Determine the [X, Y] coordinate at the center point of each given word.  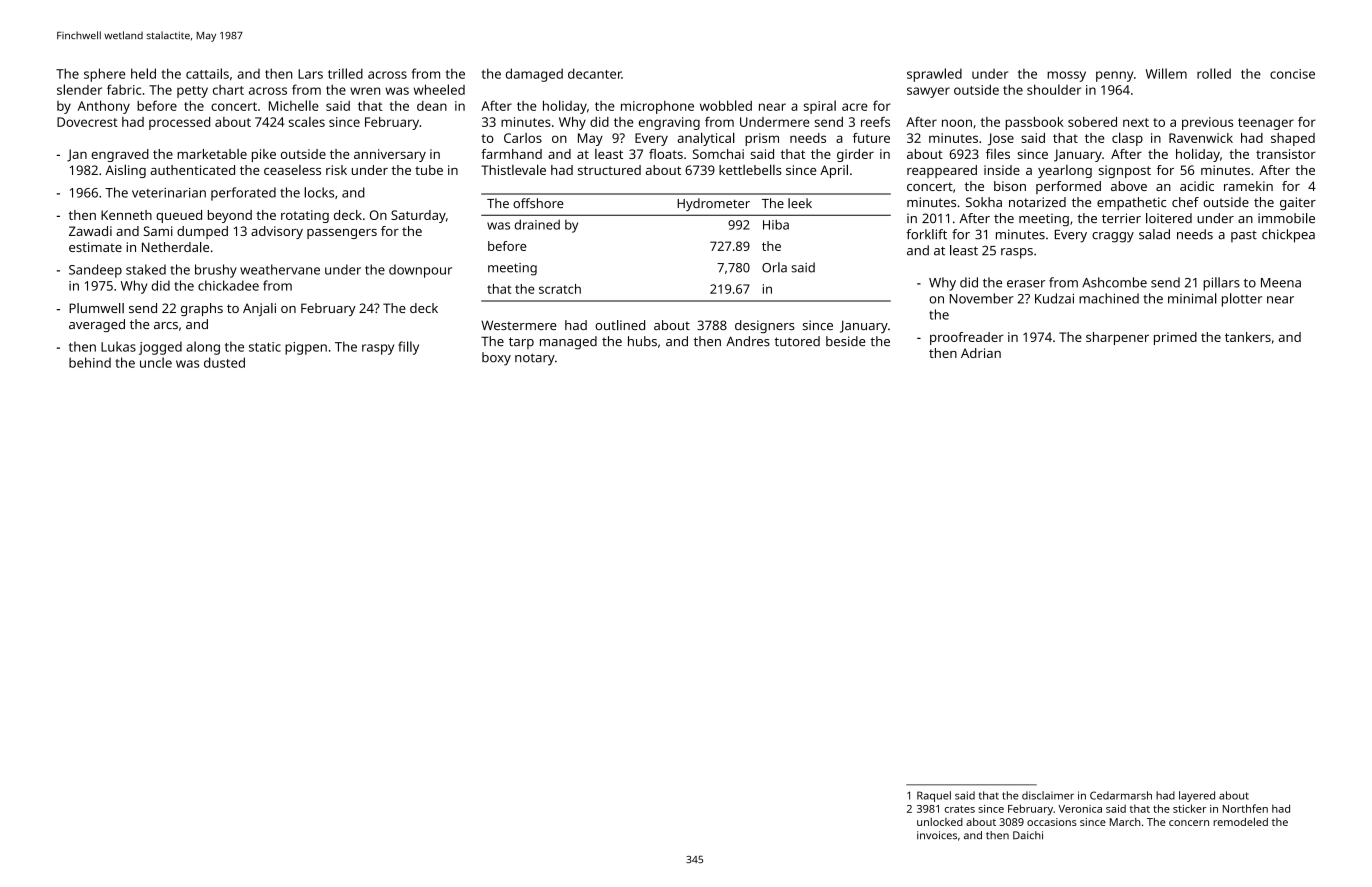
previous [1207, 123]
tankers [1248, 337]
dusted [224, 362]
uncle [156, 362]
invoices [937, 835]
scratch [560, 289]
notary [535, 359]
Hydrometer [713, 204]
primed [1175, 338]
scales [307, 122]
